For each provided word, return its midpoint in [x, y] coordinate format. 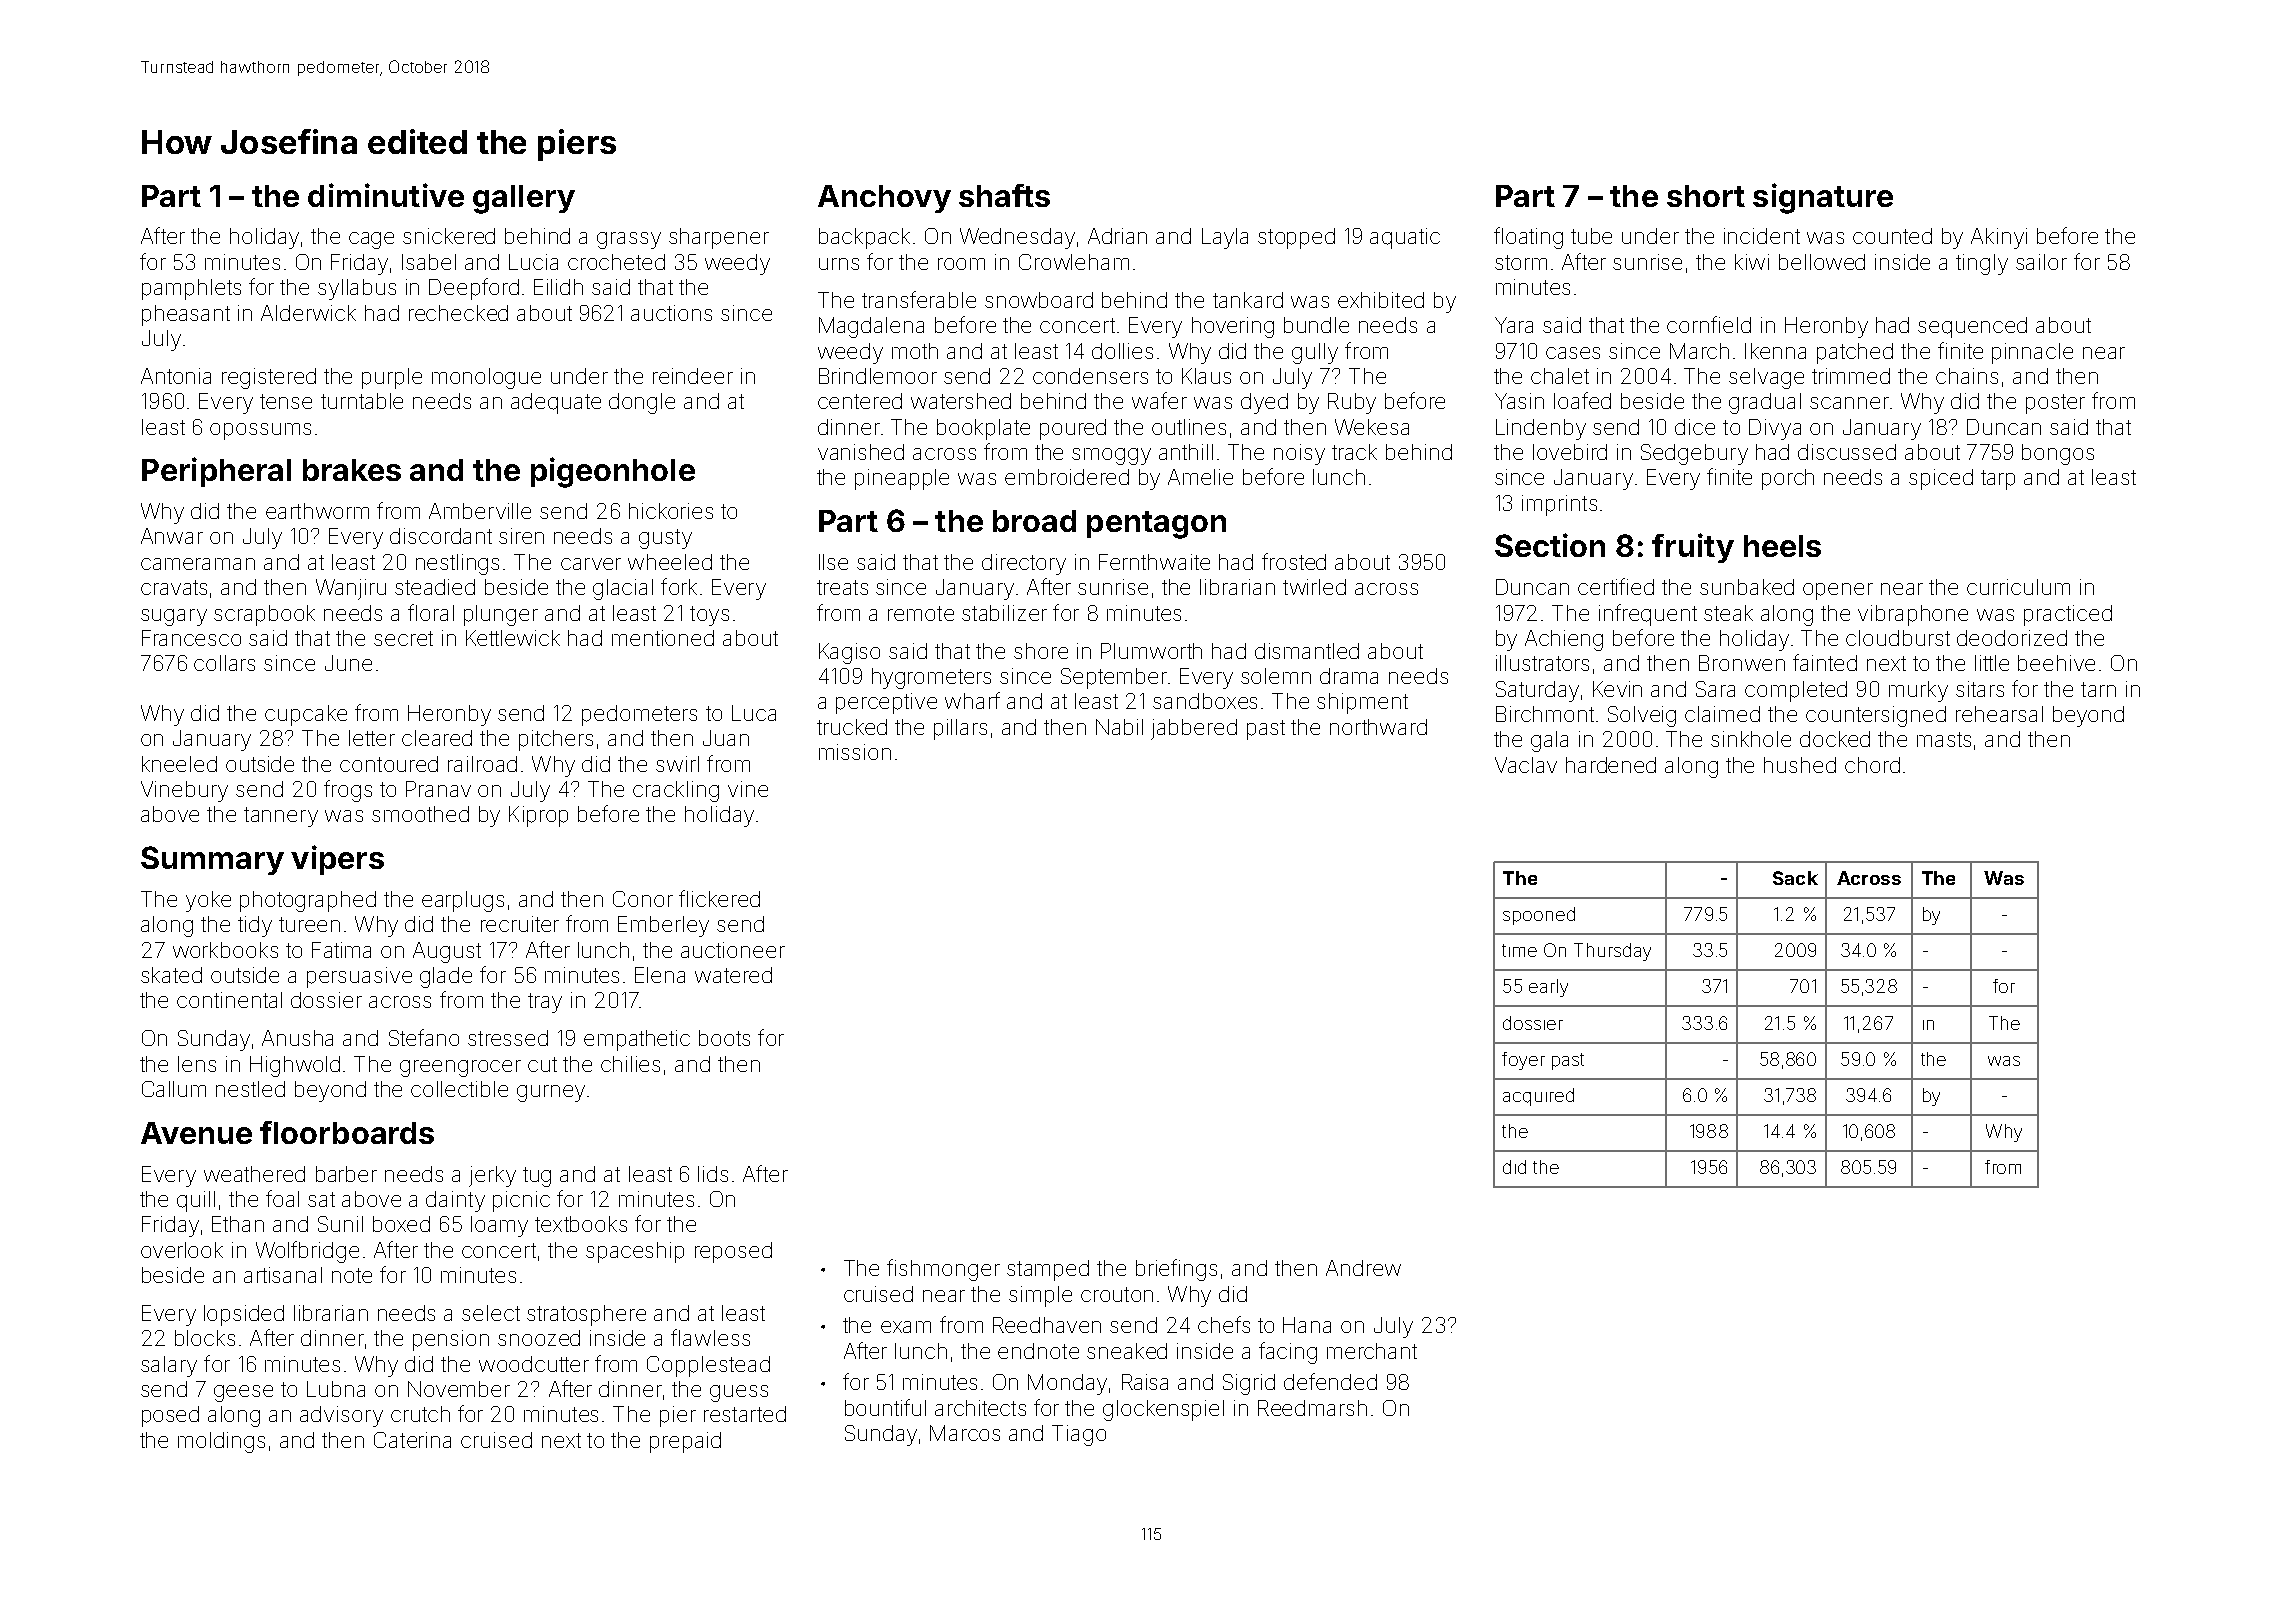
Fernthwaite [1154, 562]
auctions [671, 313]
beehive [2056, 663]
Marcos [965, 1433]
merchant [1372, 1351]
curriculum [2018, 587]
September [1114, 678]
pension [451, 1340]
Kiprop [538, 816]
